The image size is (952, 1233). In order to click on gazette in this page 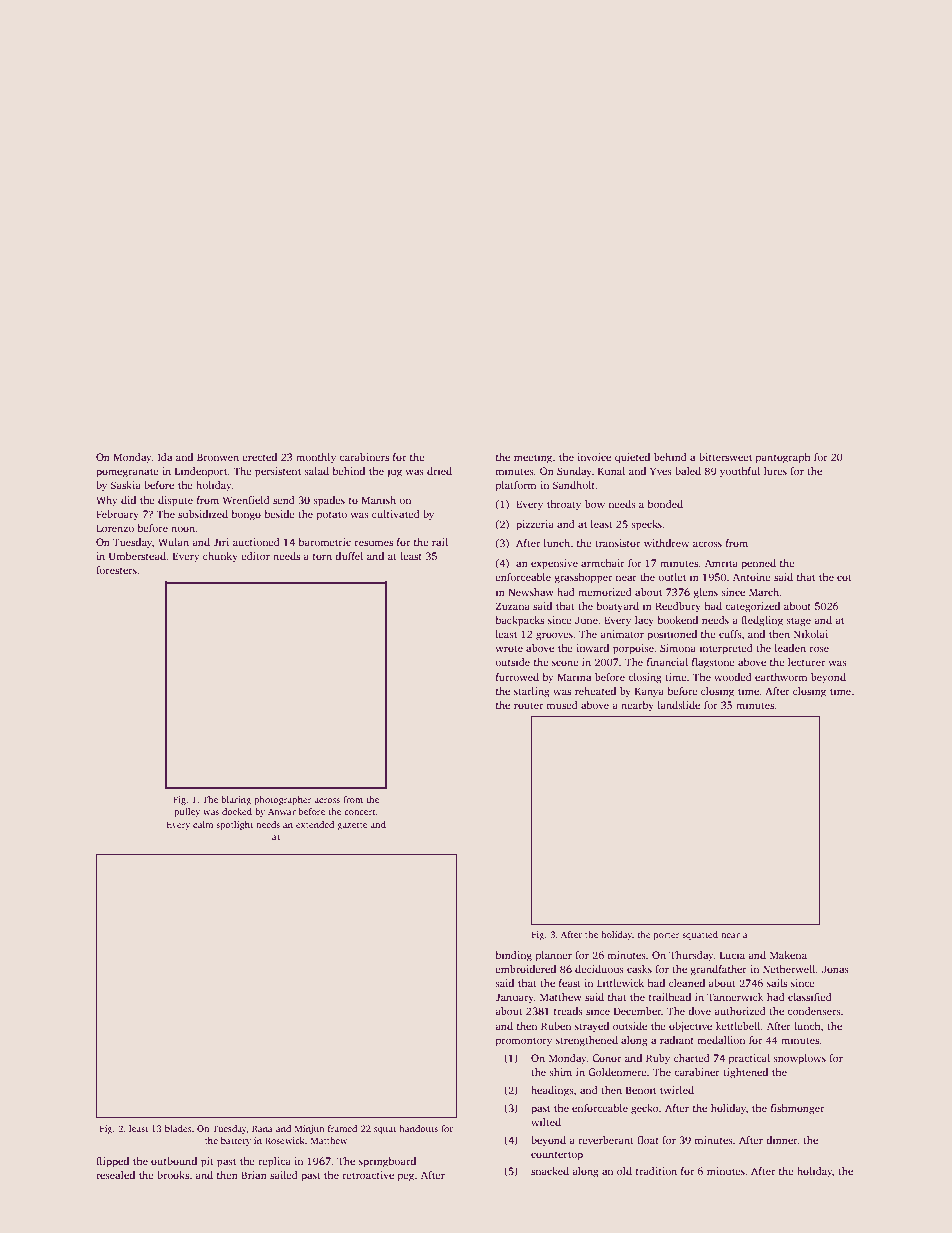, I will do `click(352, 826)`.
